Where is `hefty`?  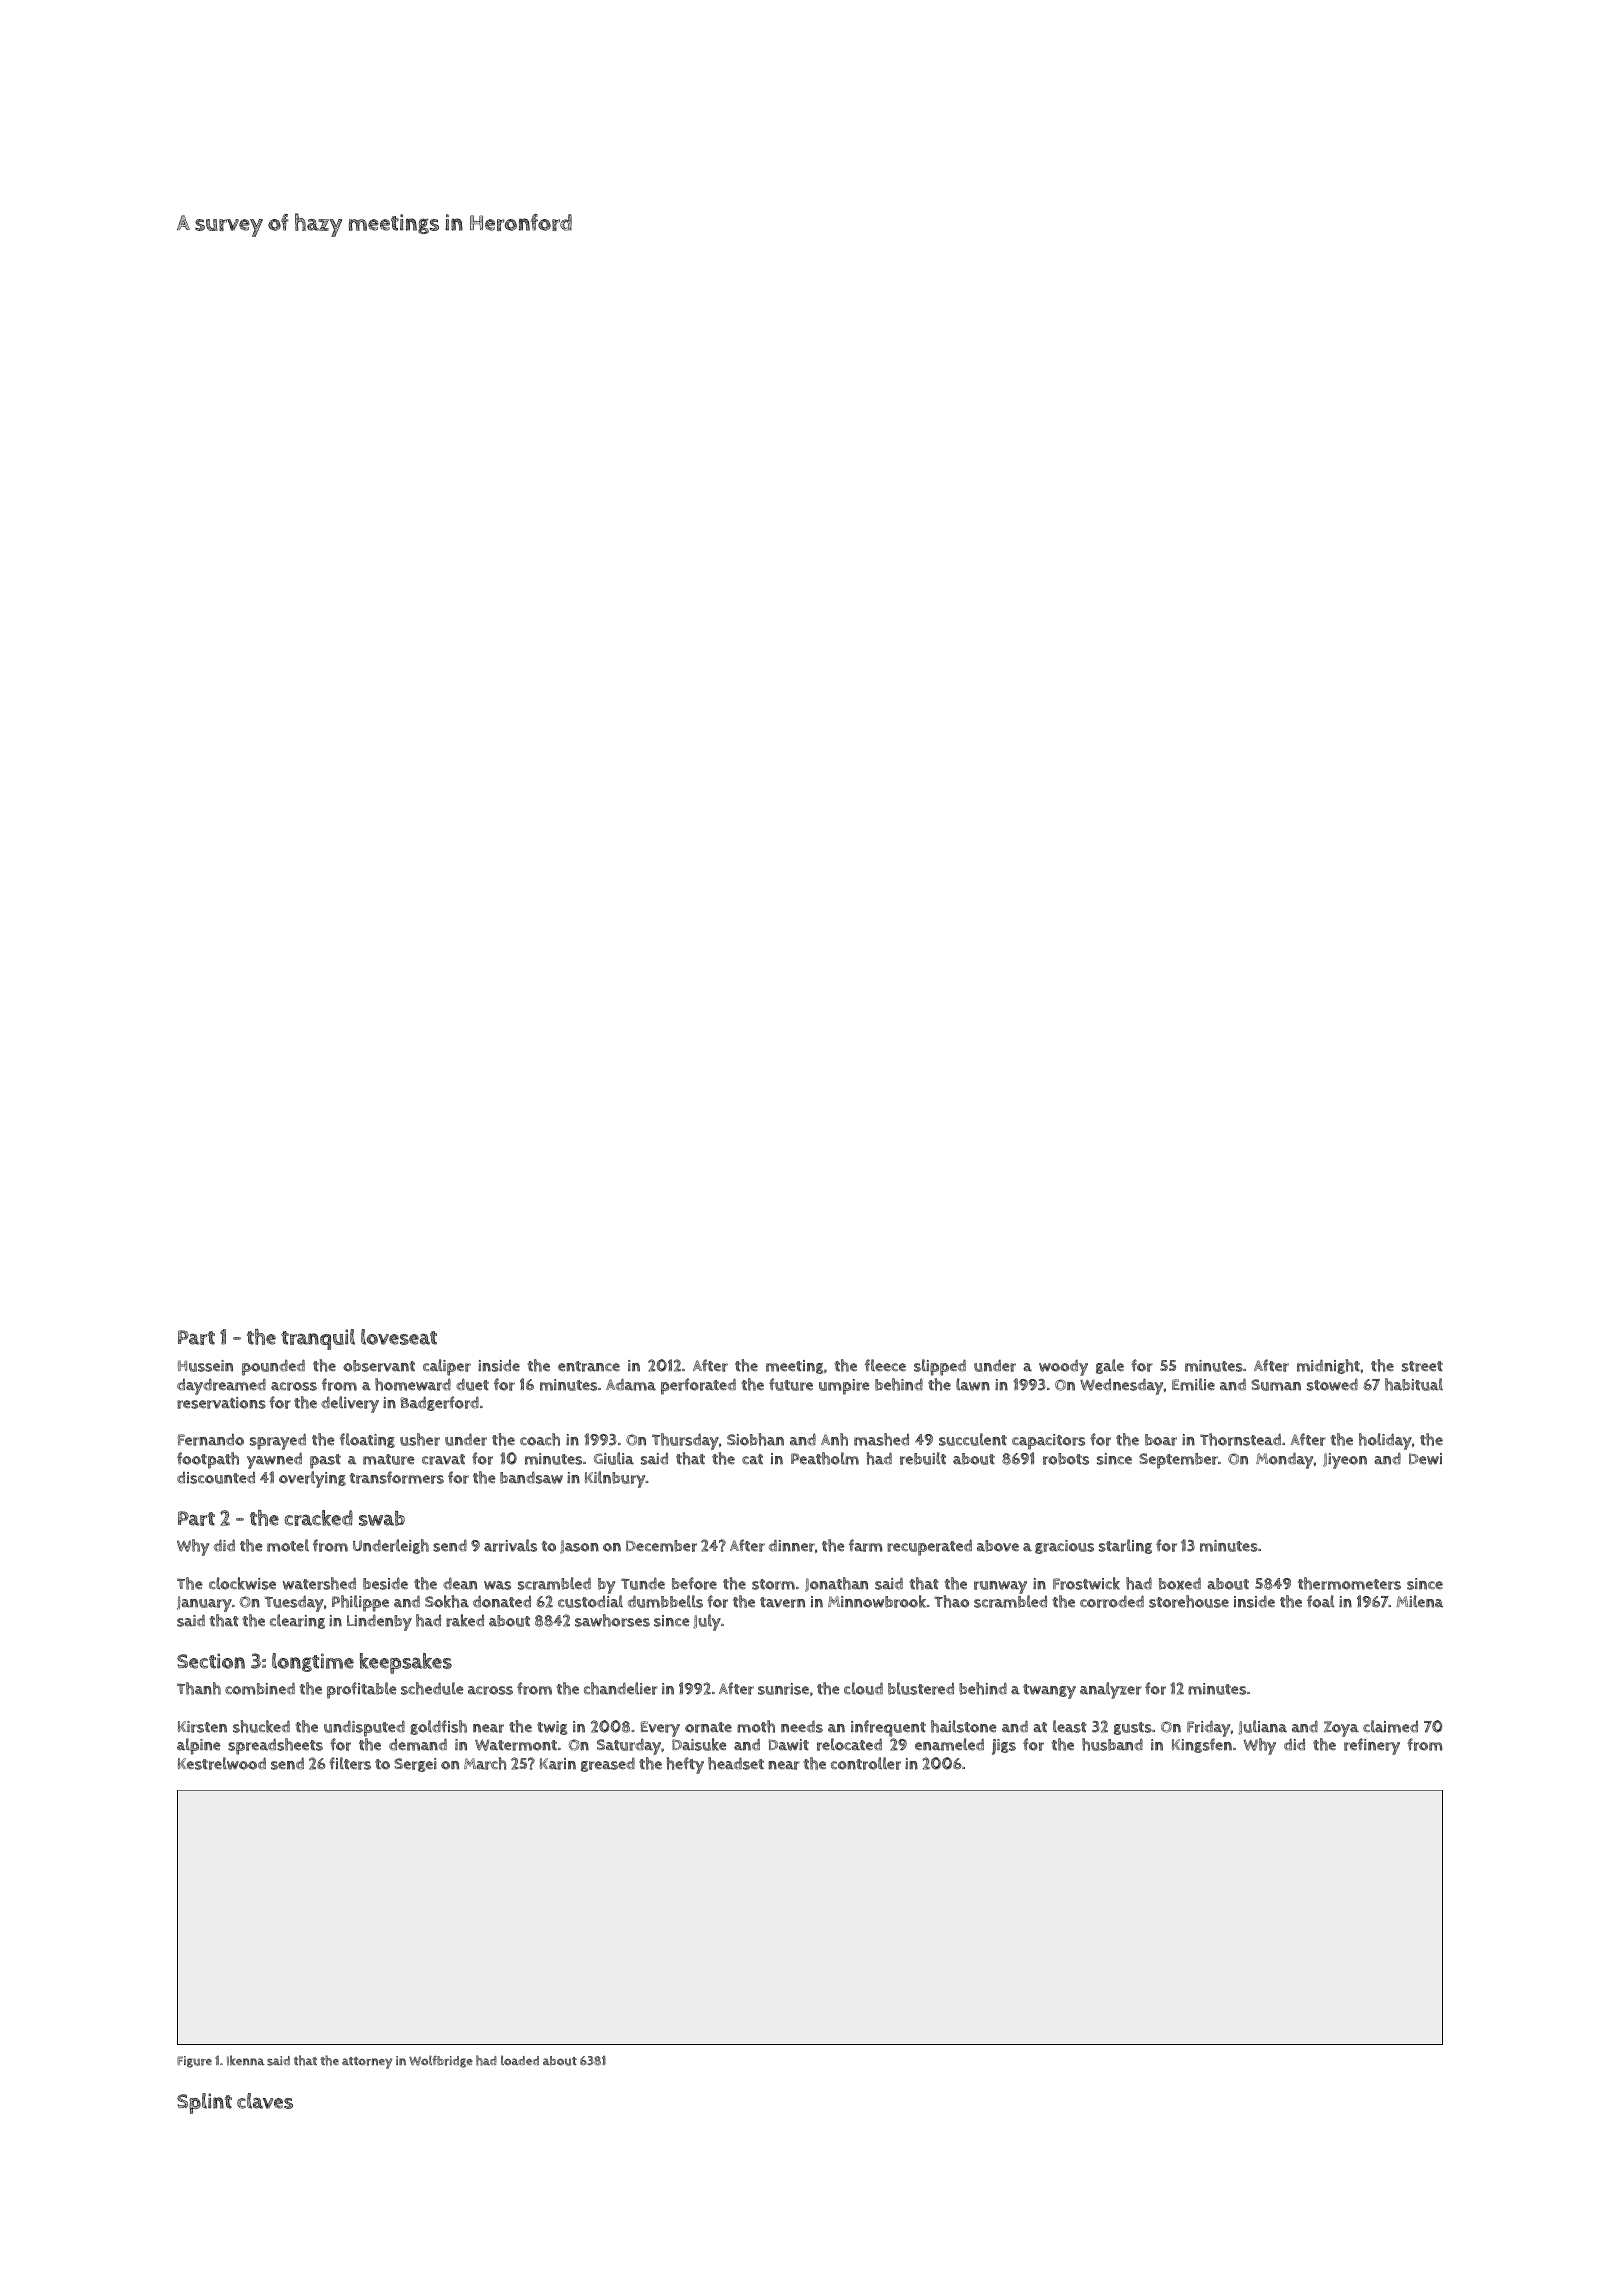
hefty is located at coordinates (685, 1765).
